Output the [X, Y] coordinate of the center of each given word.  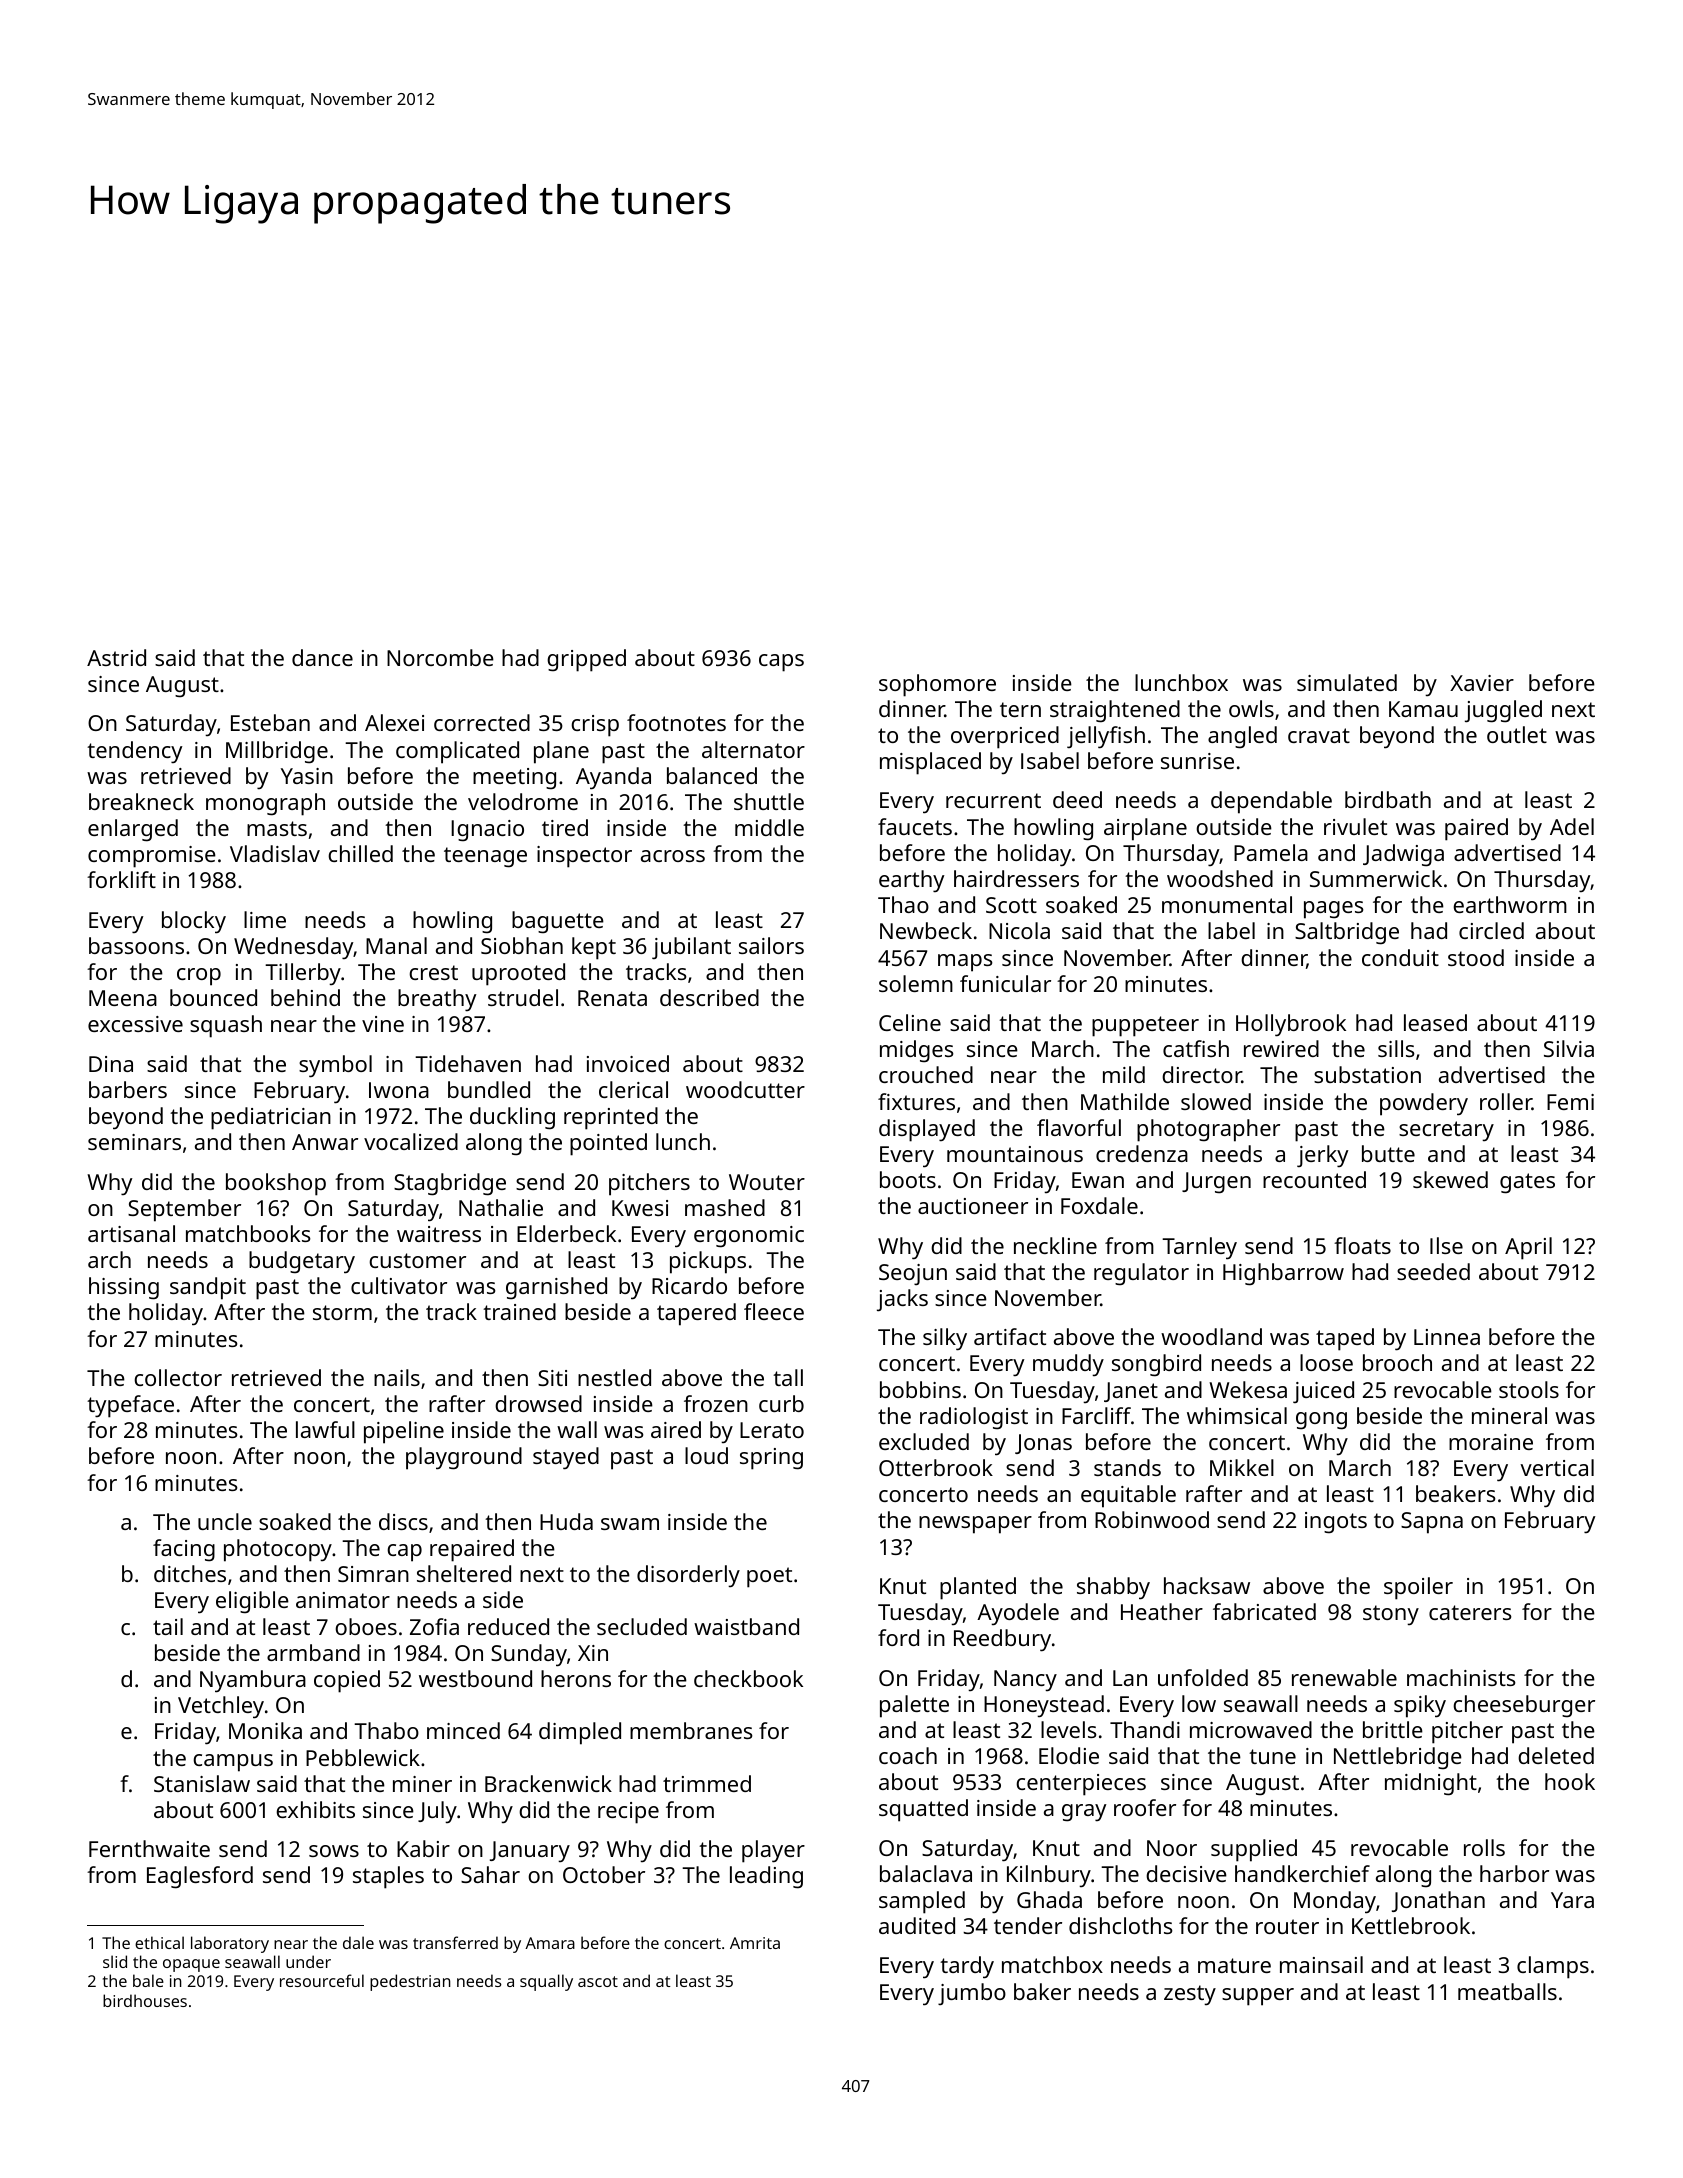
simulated [1347, 682]
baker [1042, 1991]
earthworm [1510, 904]
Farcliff [1096, 1415]
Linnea [1447, 1337]
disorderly [688, 1576]
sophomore [937, 685]
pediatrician [271, 1118]
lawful [325, 1429]
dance [322, 657]
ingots [1336, 1523]
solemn [916, 983]
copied [347, 1681]
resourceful [322, 1980]
